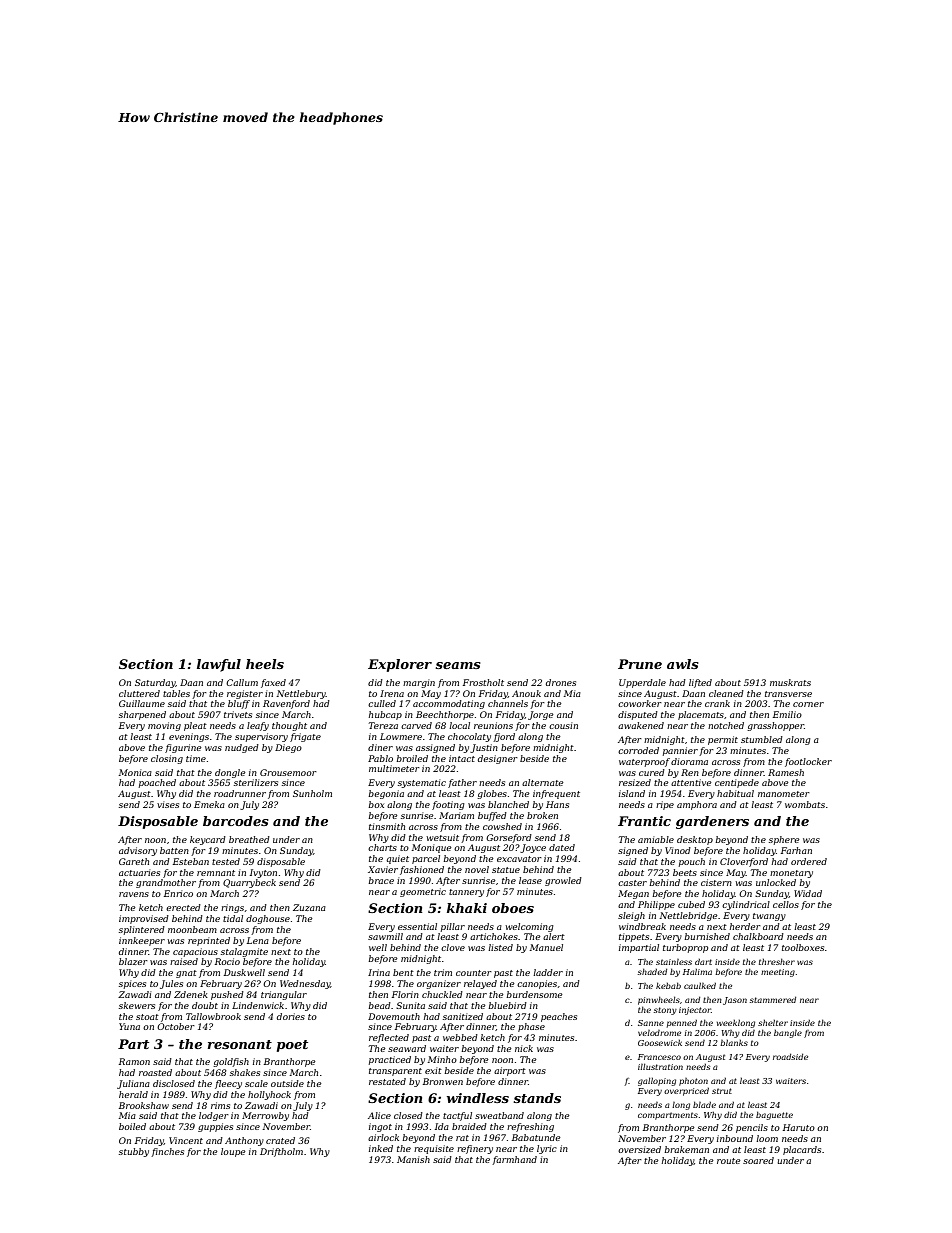 This screenshot has width=952, height=1233. Describe the element at coordinates (460, 1037) in the screenshot. I see `webbed` at that location.
